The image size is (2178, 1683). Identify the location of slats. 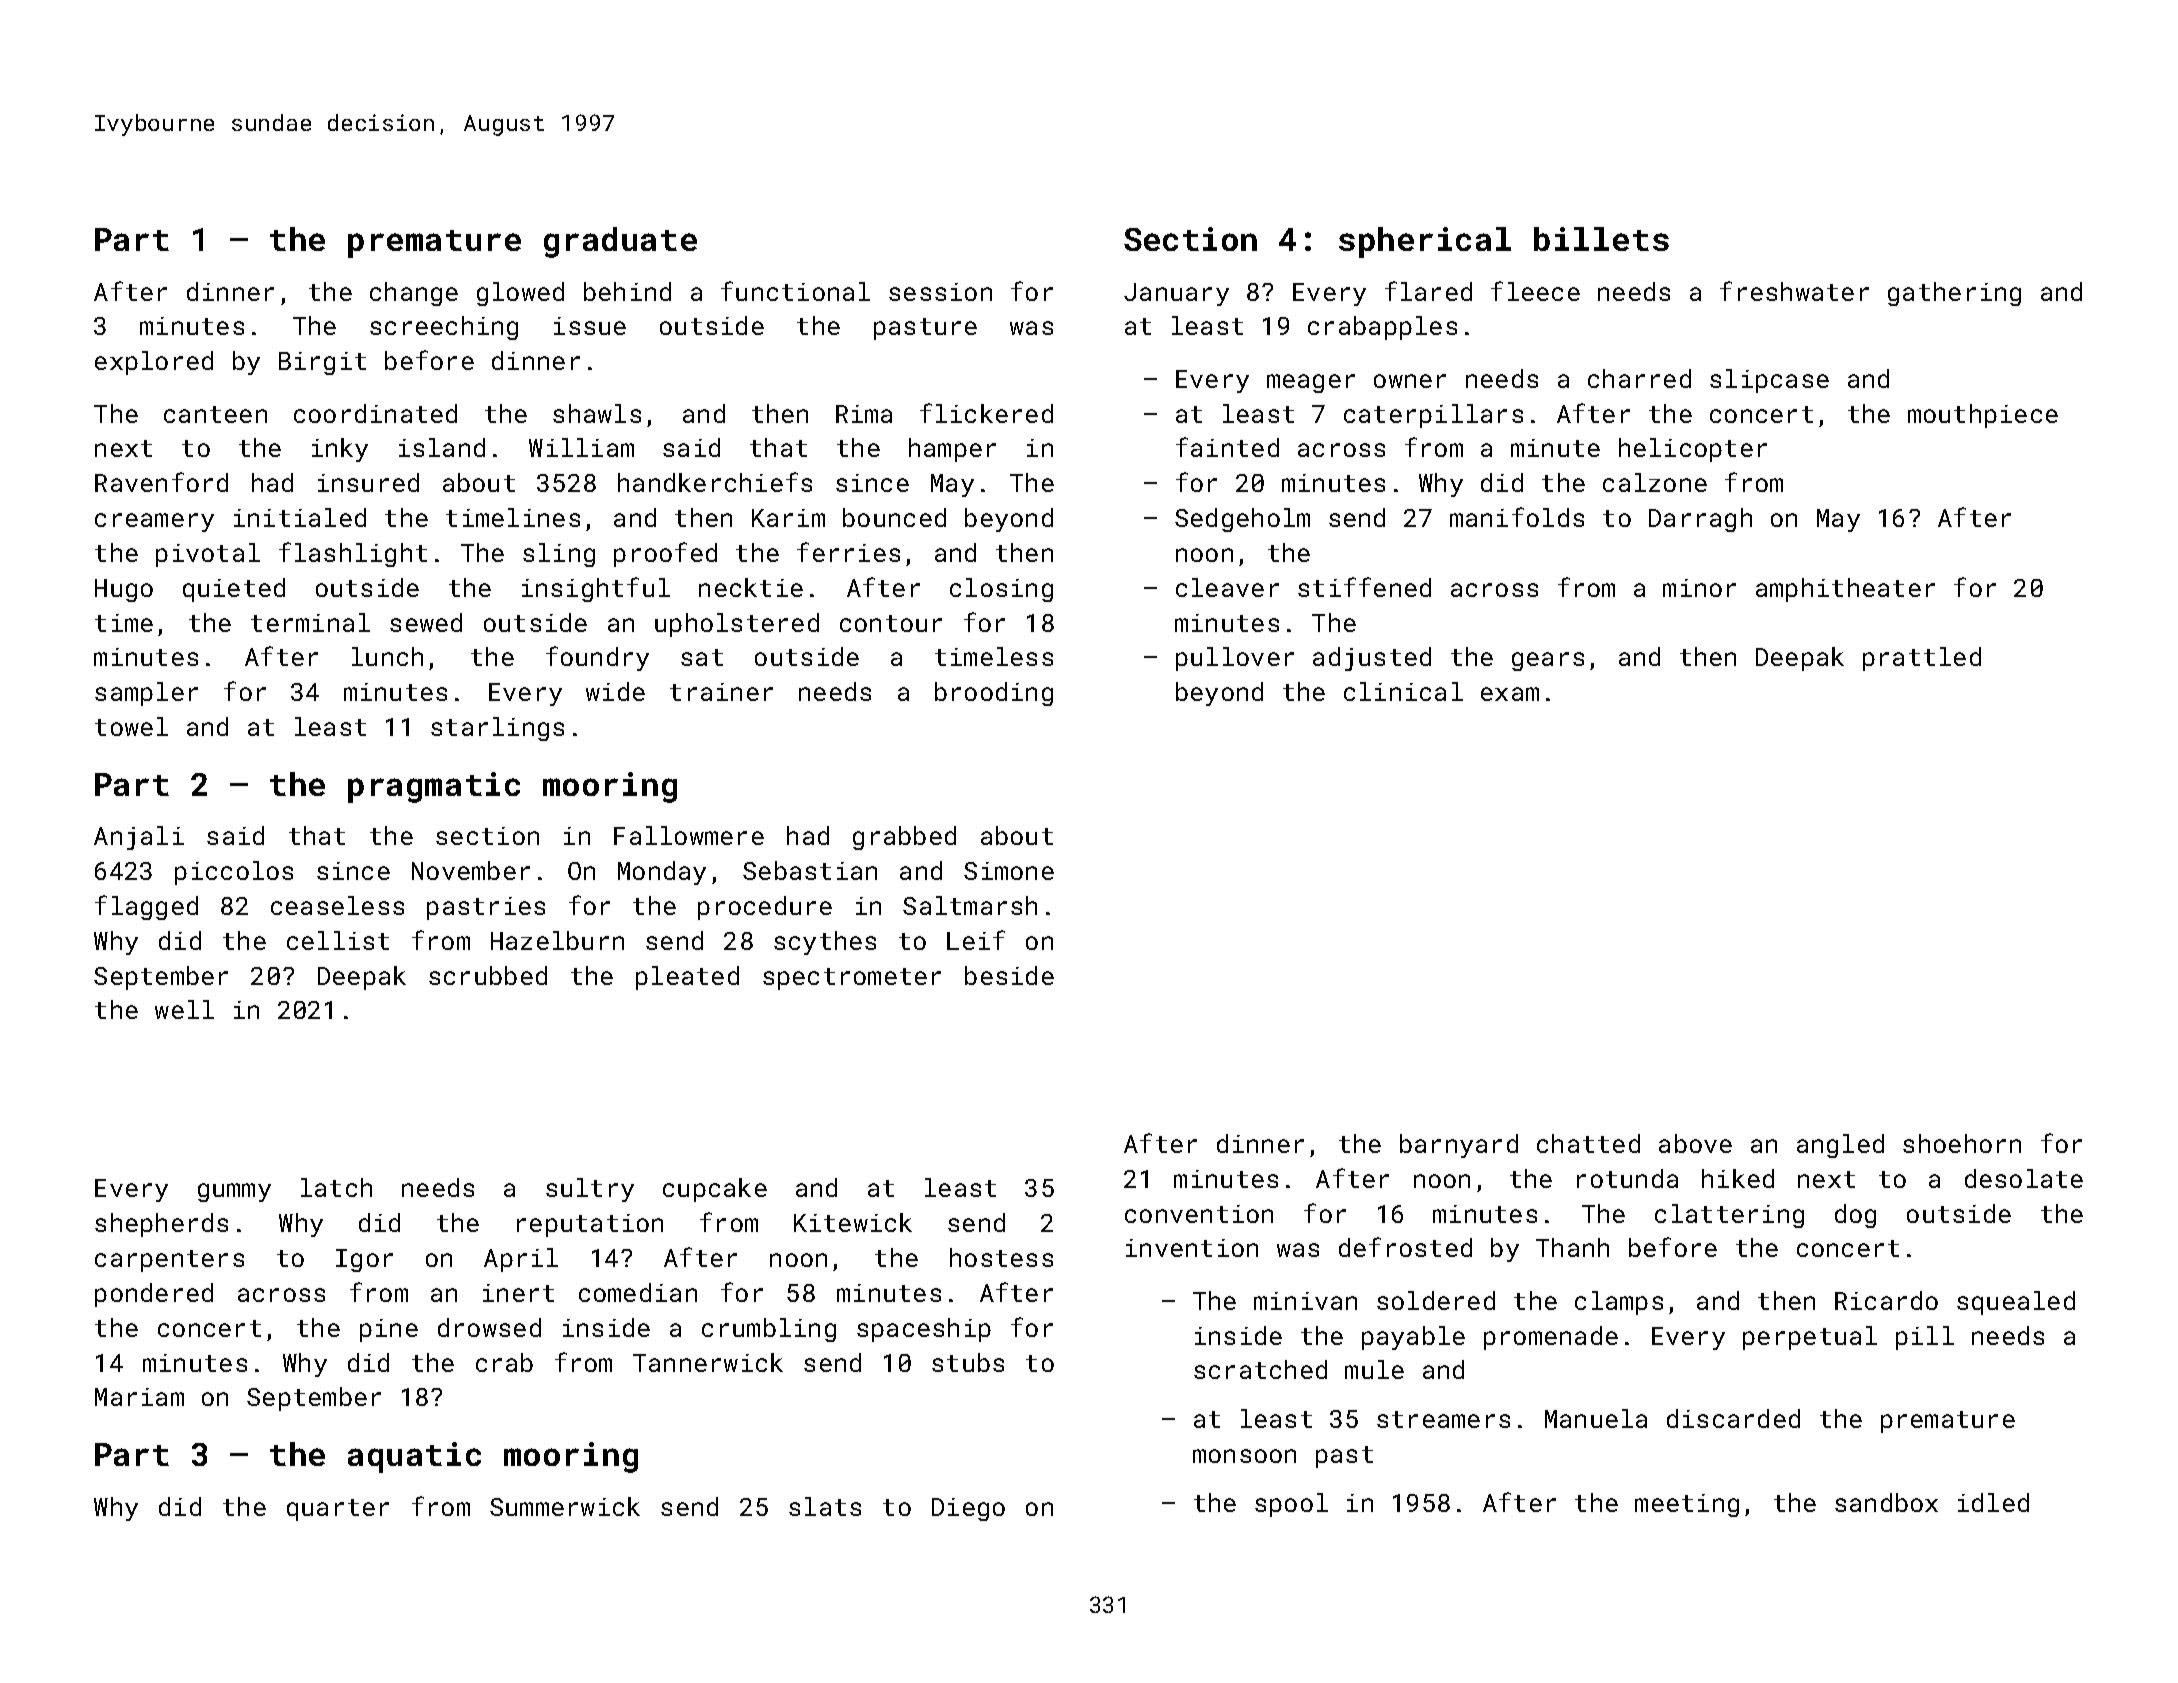
(825, 1506).
